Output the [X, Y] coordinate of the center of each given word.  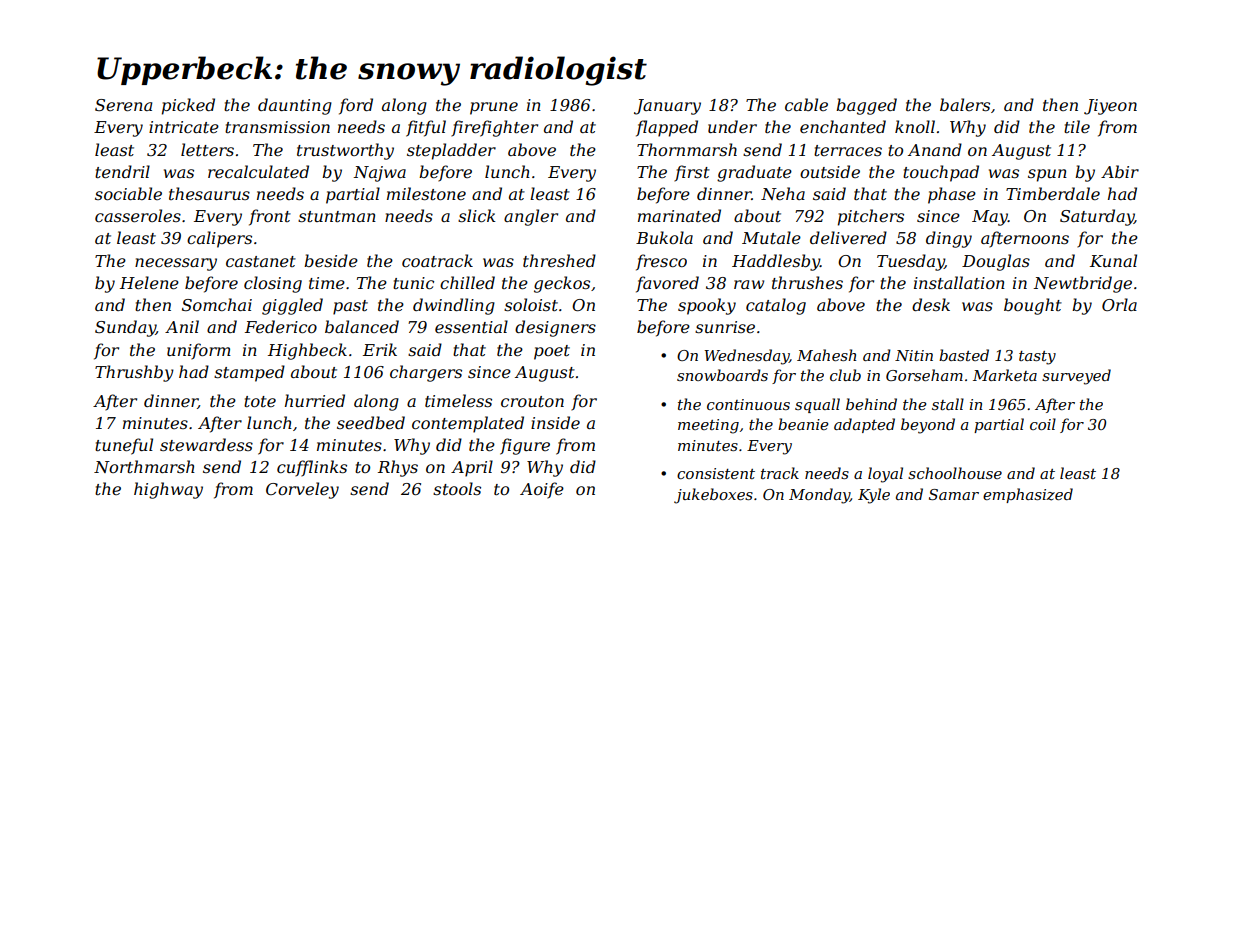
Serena [123, 105]
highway [168, 490]
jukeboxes [713, 496]
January [667, 107]
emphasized [1028, 495]
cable [806, 104]
